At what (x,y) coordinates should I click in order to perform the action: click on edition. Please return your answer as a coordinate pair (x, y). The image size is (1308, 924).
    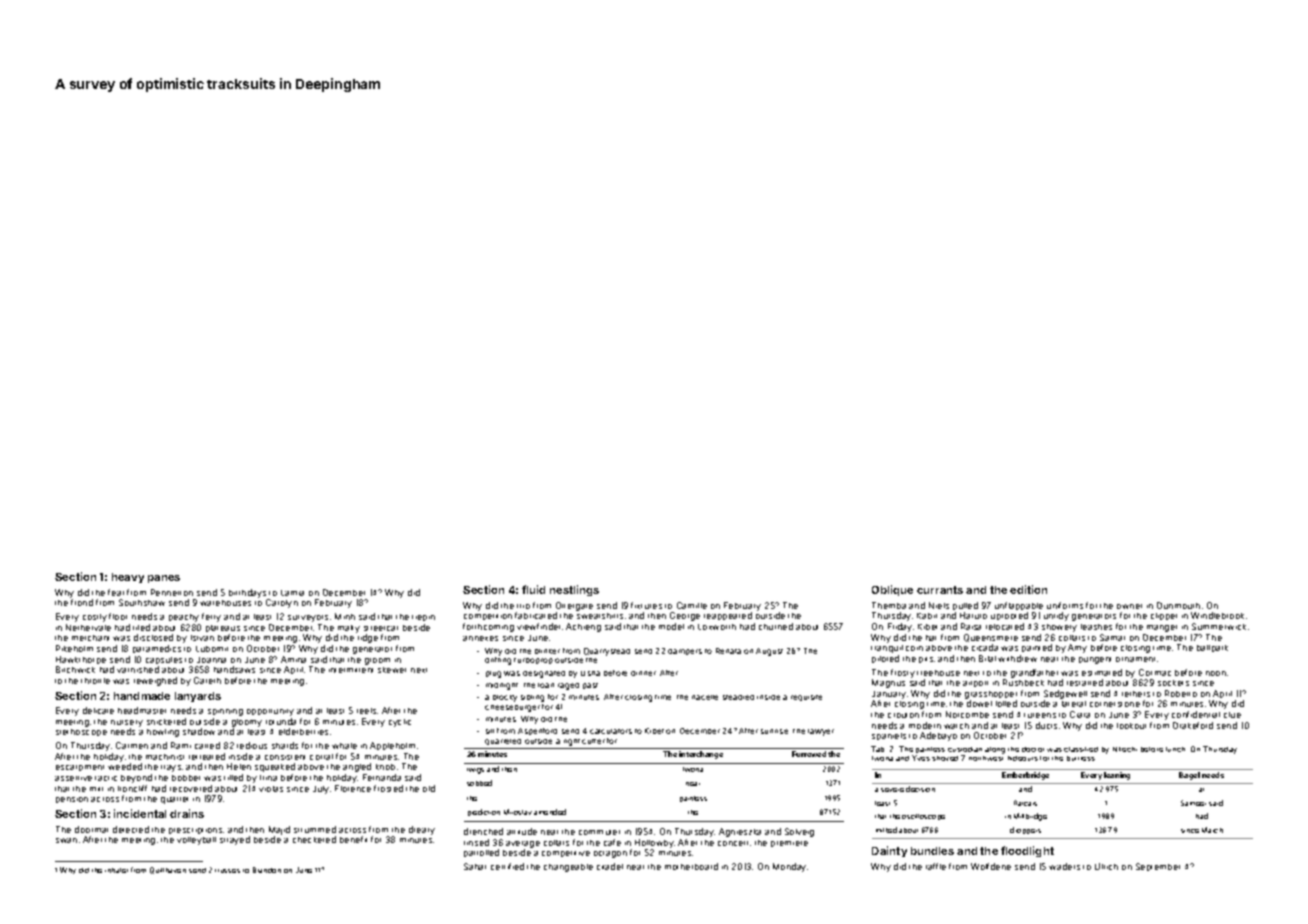
    Looking at the image, I should click on (1028, 589).
